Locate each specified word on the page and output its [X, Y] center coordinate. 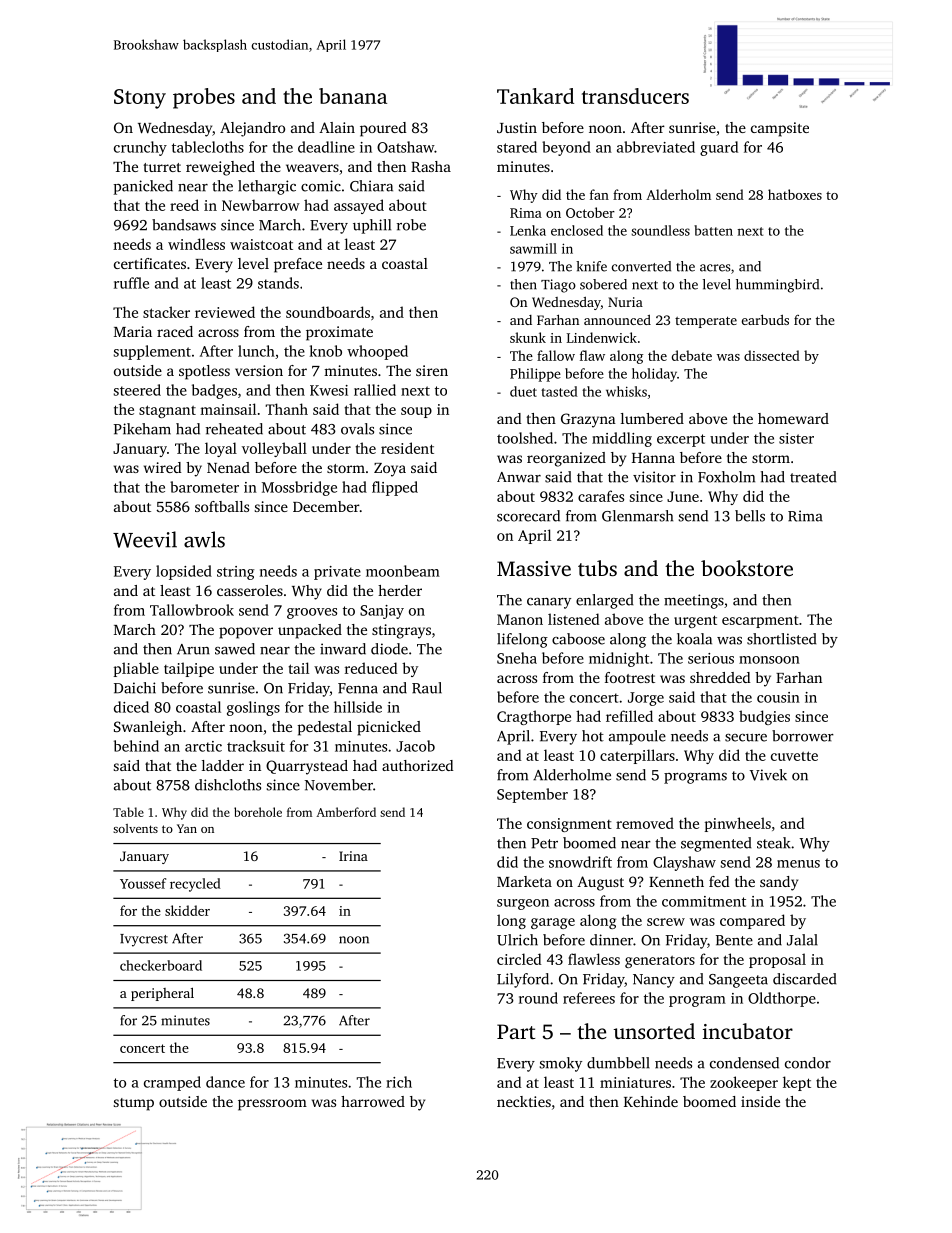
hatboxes [795, 194]
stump [134, 1104]
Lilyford [523, 980]
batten [713, 230]
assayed [359, 206]
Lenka [528, 230]
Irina [353, 856]
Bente [734, 940]
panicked [143, 187]
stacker [166, 312]
